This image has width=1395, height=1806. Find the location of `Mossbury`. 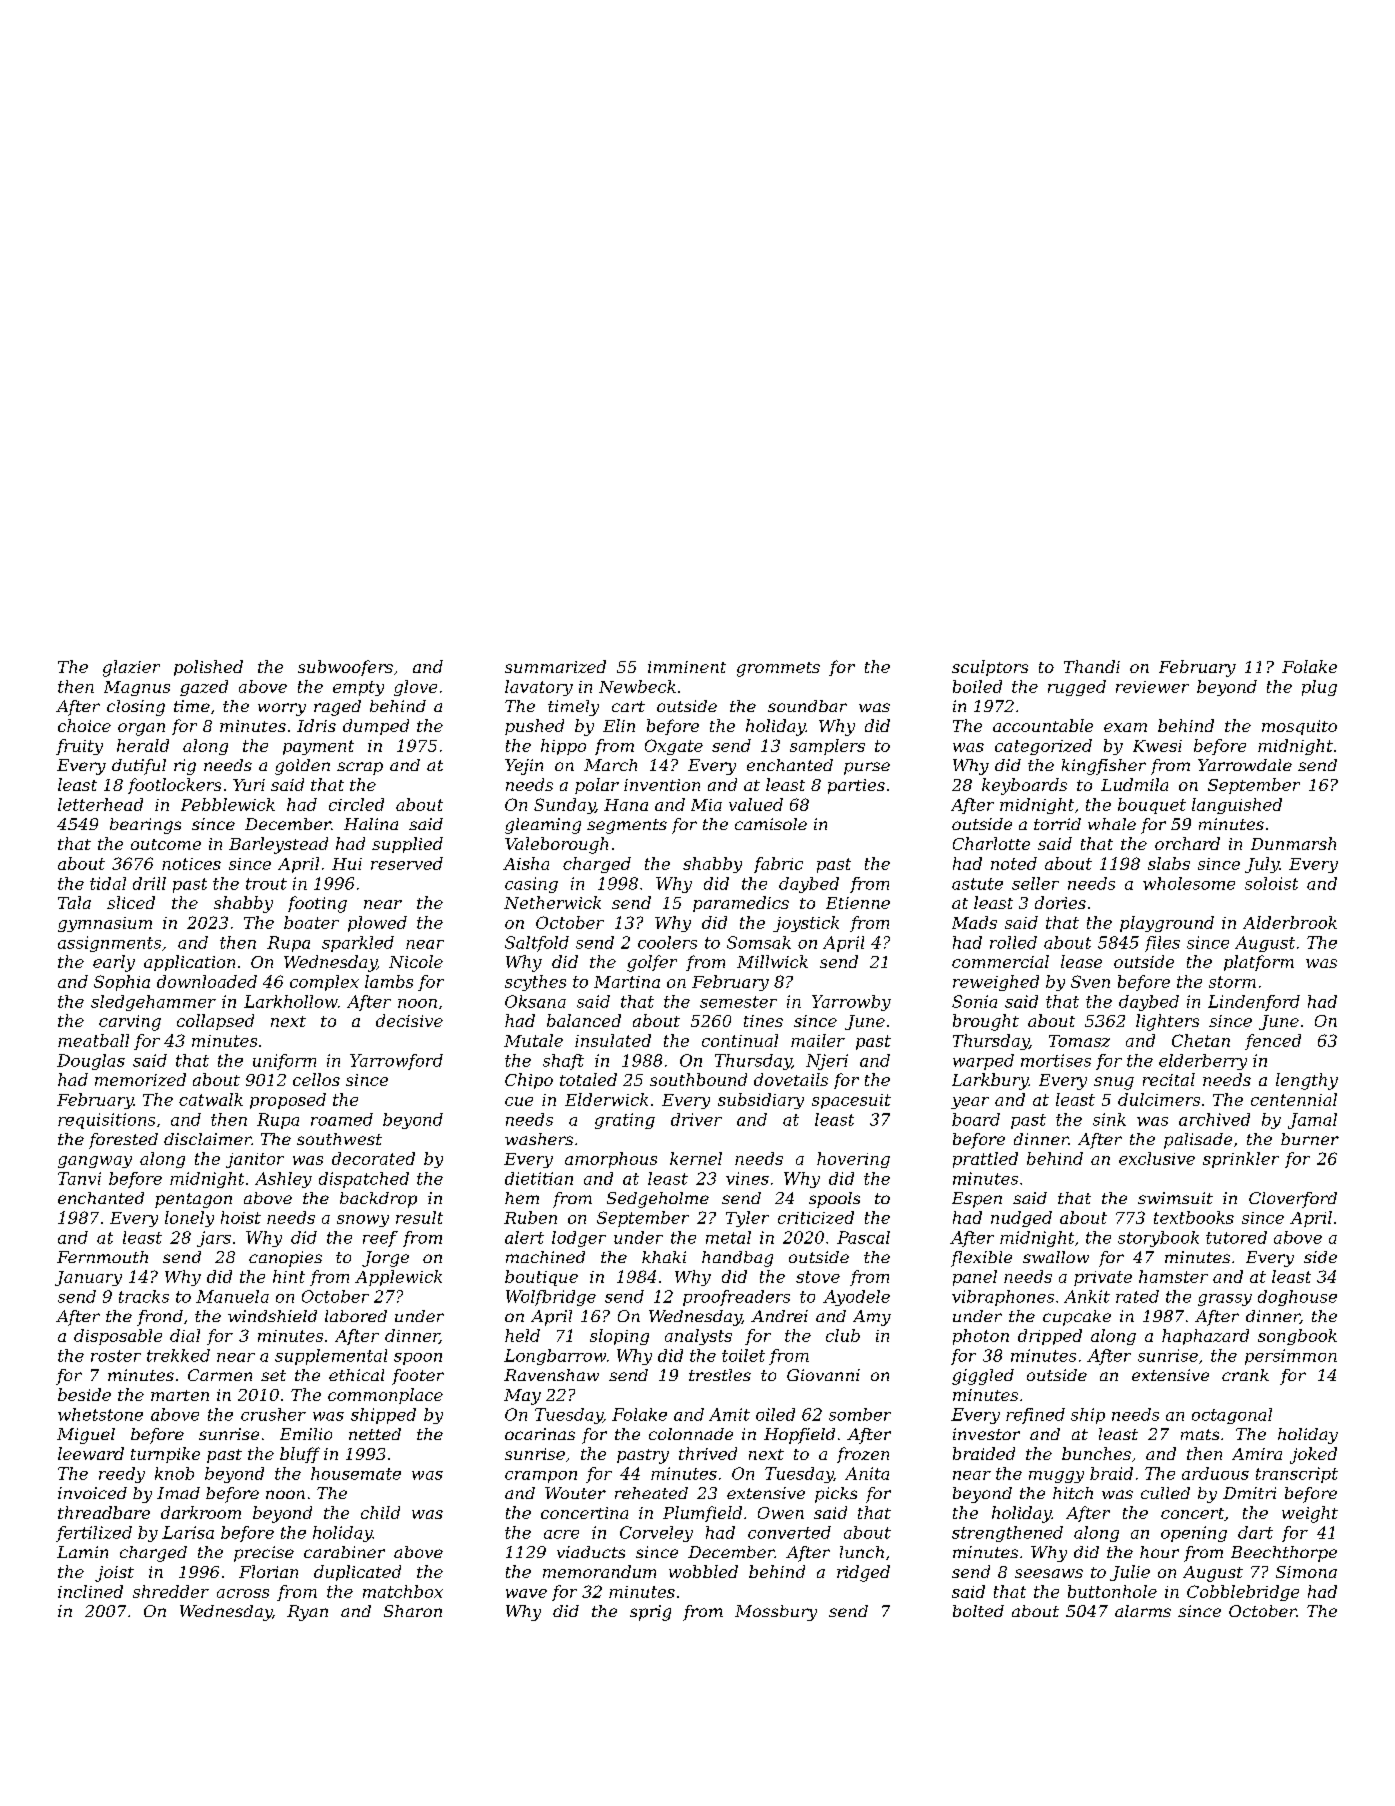

Mossbury is located at coordinates (776, 1613).
